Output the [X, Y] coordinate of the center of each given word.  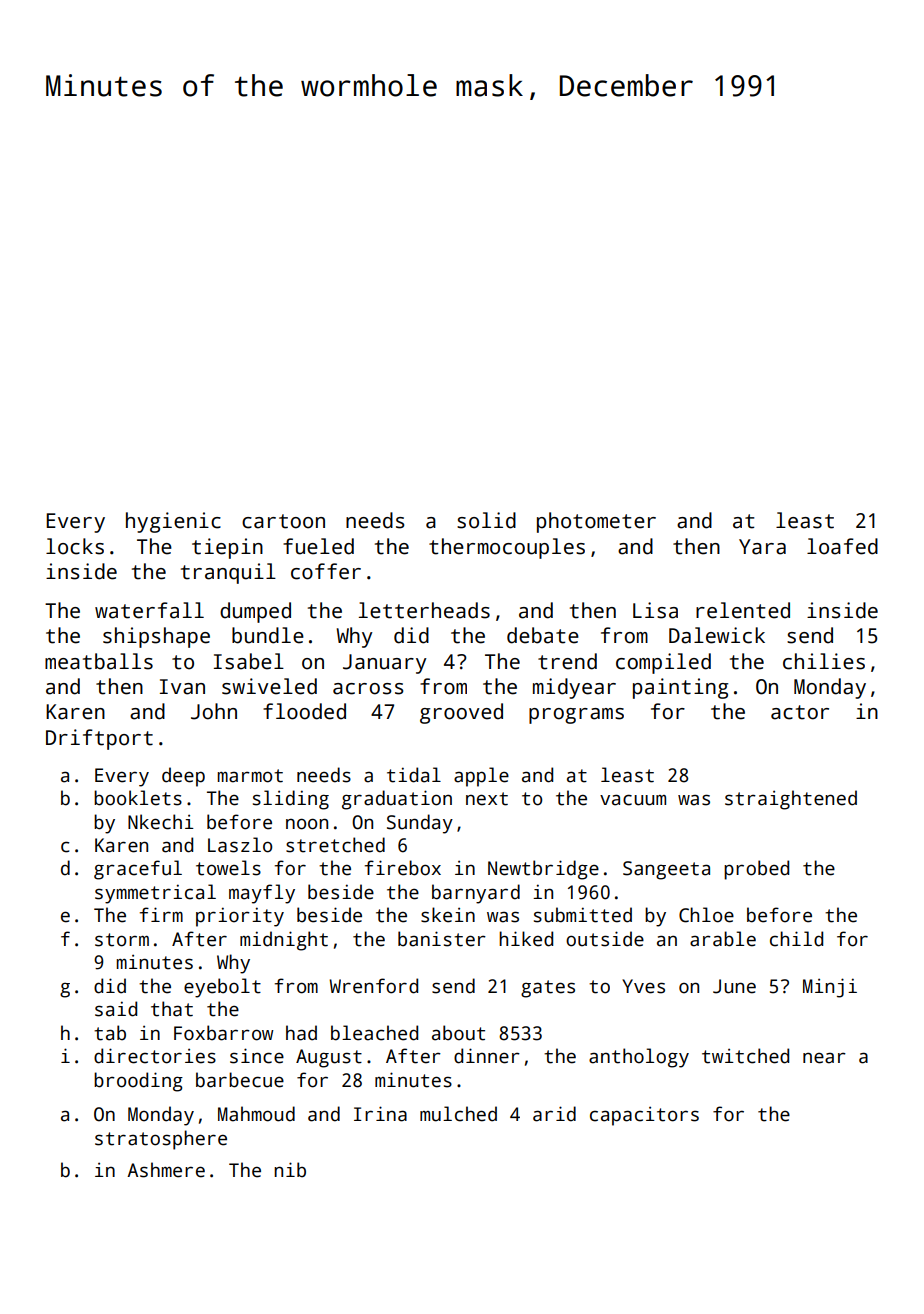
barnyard [476, 894]
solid [486, 520]
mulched [458, 1114]
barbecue [240, 1080]
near [824, 1058]
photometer [596, 522]
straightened [791, 800]
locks [75, 546]
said [116, 1009]
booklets [138, 798]
